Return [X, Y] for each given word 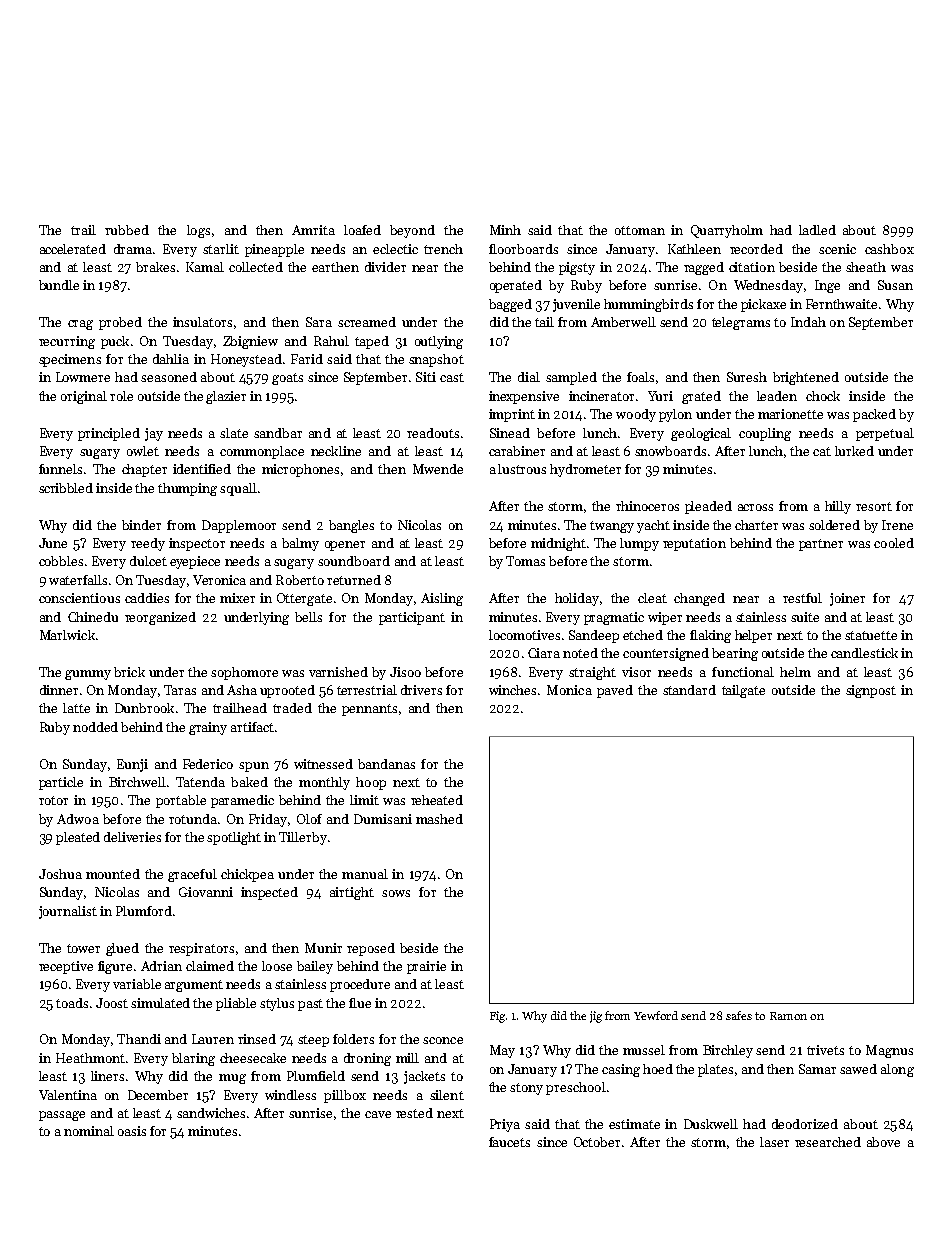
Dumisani [383, 819]
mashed [439, 819]
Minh [505, 230]
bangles [351, 526]
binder [141, 525]
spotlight [234, 838]
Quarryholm [727, 231]
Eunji [132, 765]
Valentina [68, 1095]
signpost [871, 691]
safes [739, 1015]
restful [802, 598]
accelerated [73, 249]
